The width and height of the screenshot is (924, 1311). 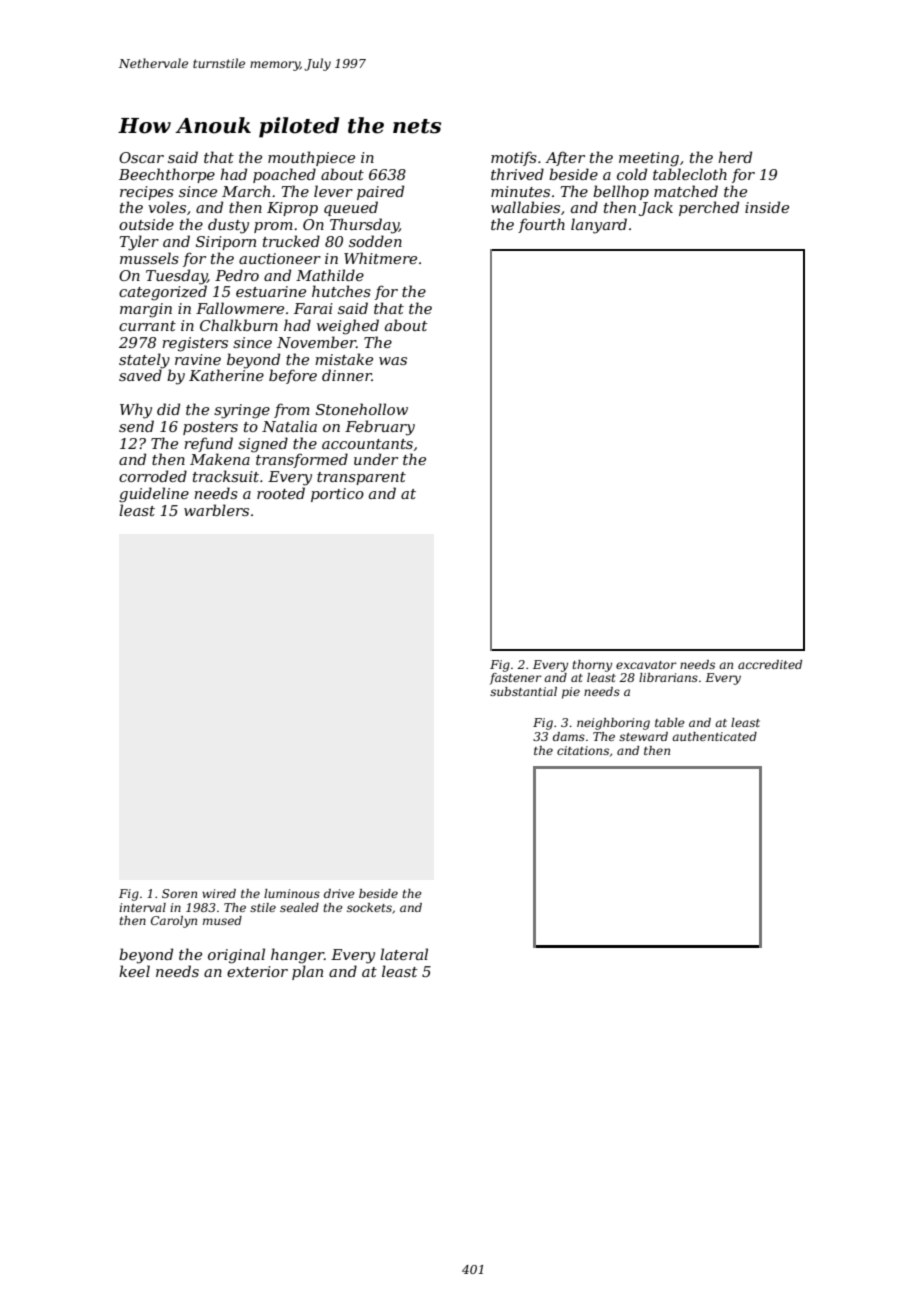 I want to click on keel, so click(x=134, y=971).
